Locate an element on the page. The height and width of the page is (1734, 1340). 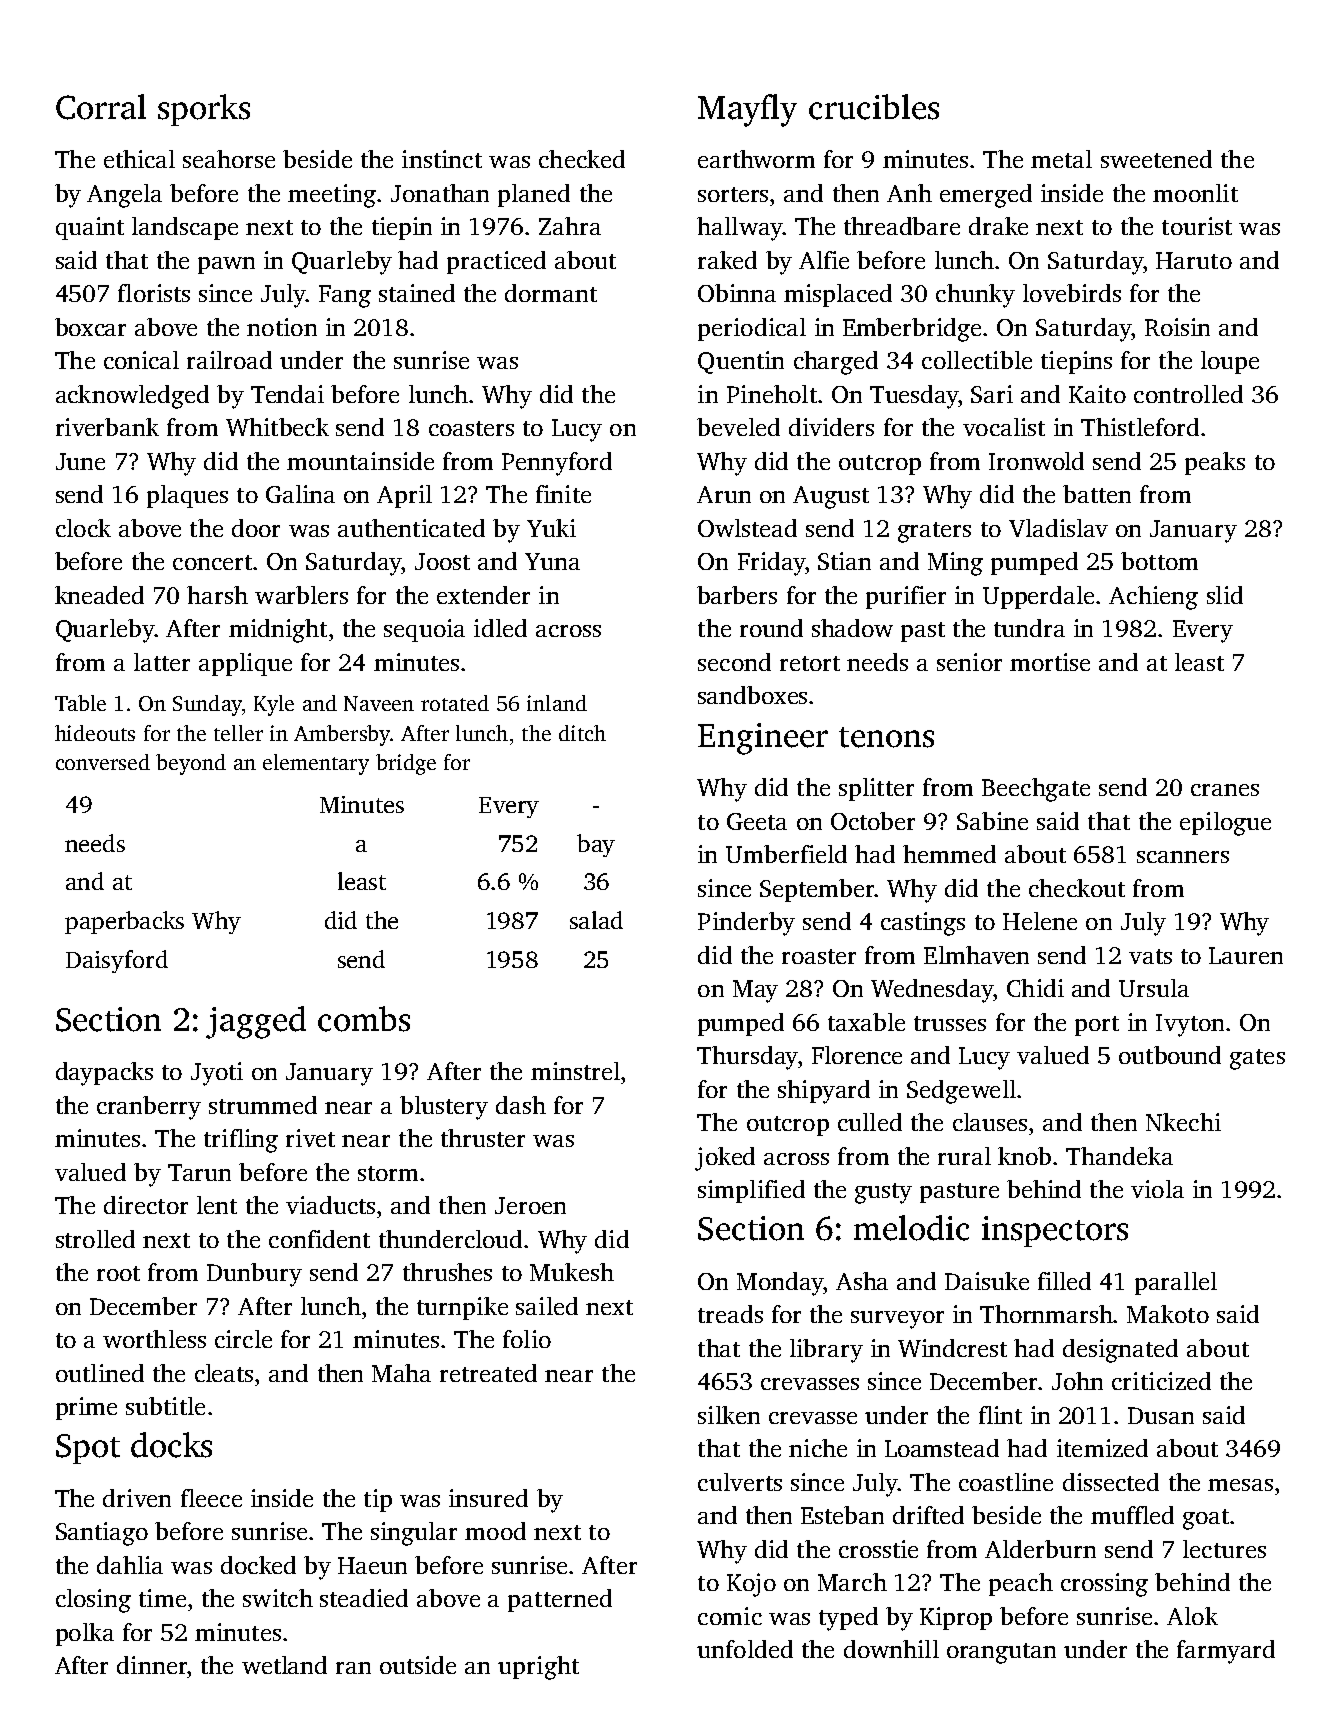
viaducts is located at coordinates (330, 1205).
